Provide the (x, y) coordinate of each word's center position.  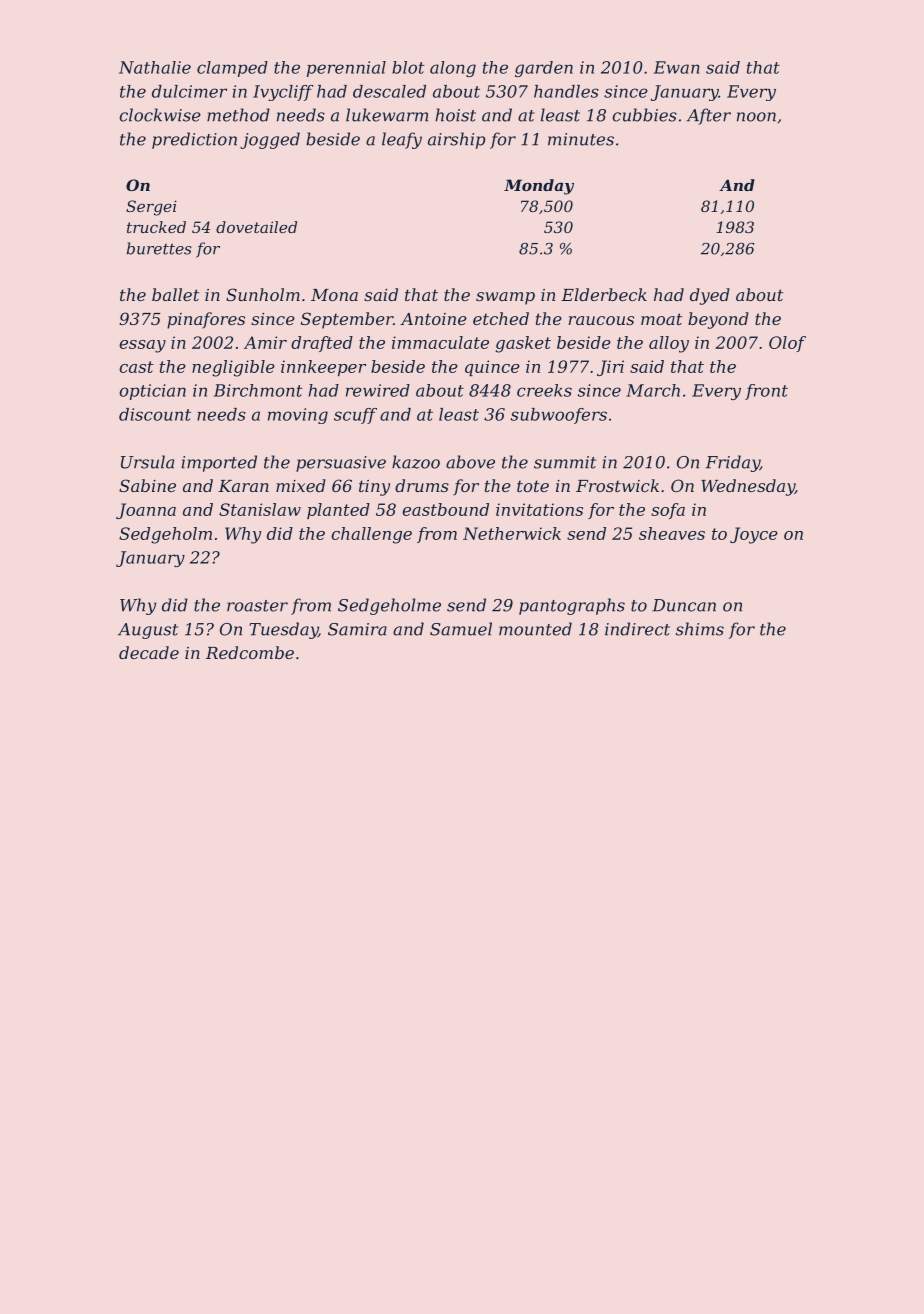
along (453, 69)
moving (298, 416)
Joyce (754, 535)
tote (533, 486)
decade (149, 652)
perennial (346, 69)
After (709, 116)
